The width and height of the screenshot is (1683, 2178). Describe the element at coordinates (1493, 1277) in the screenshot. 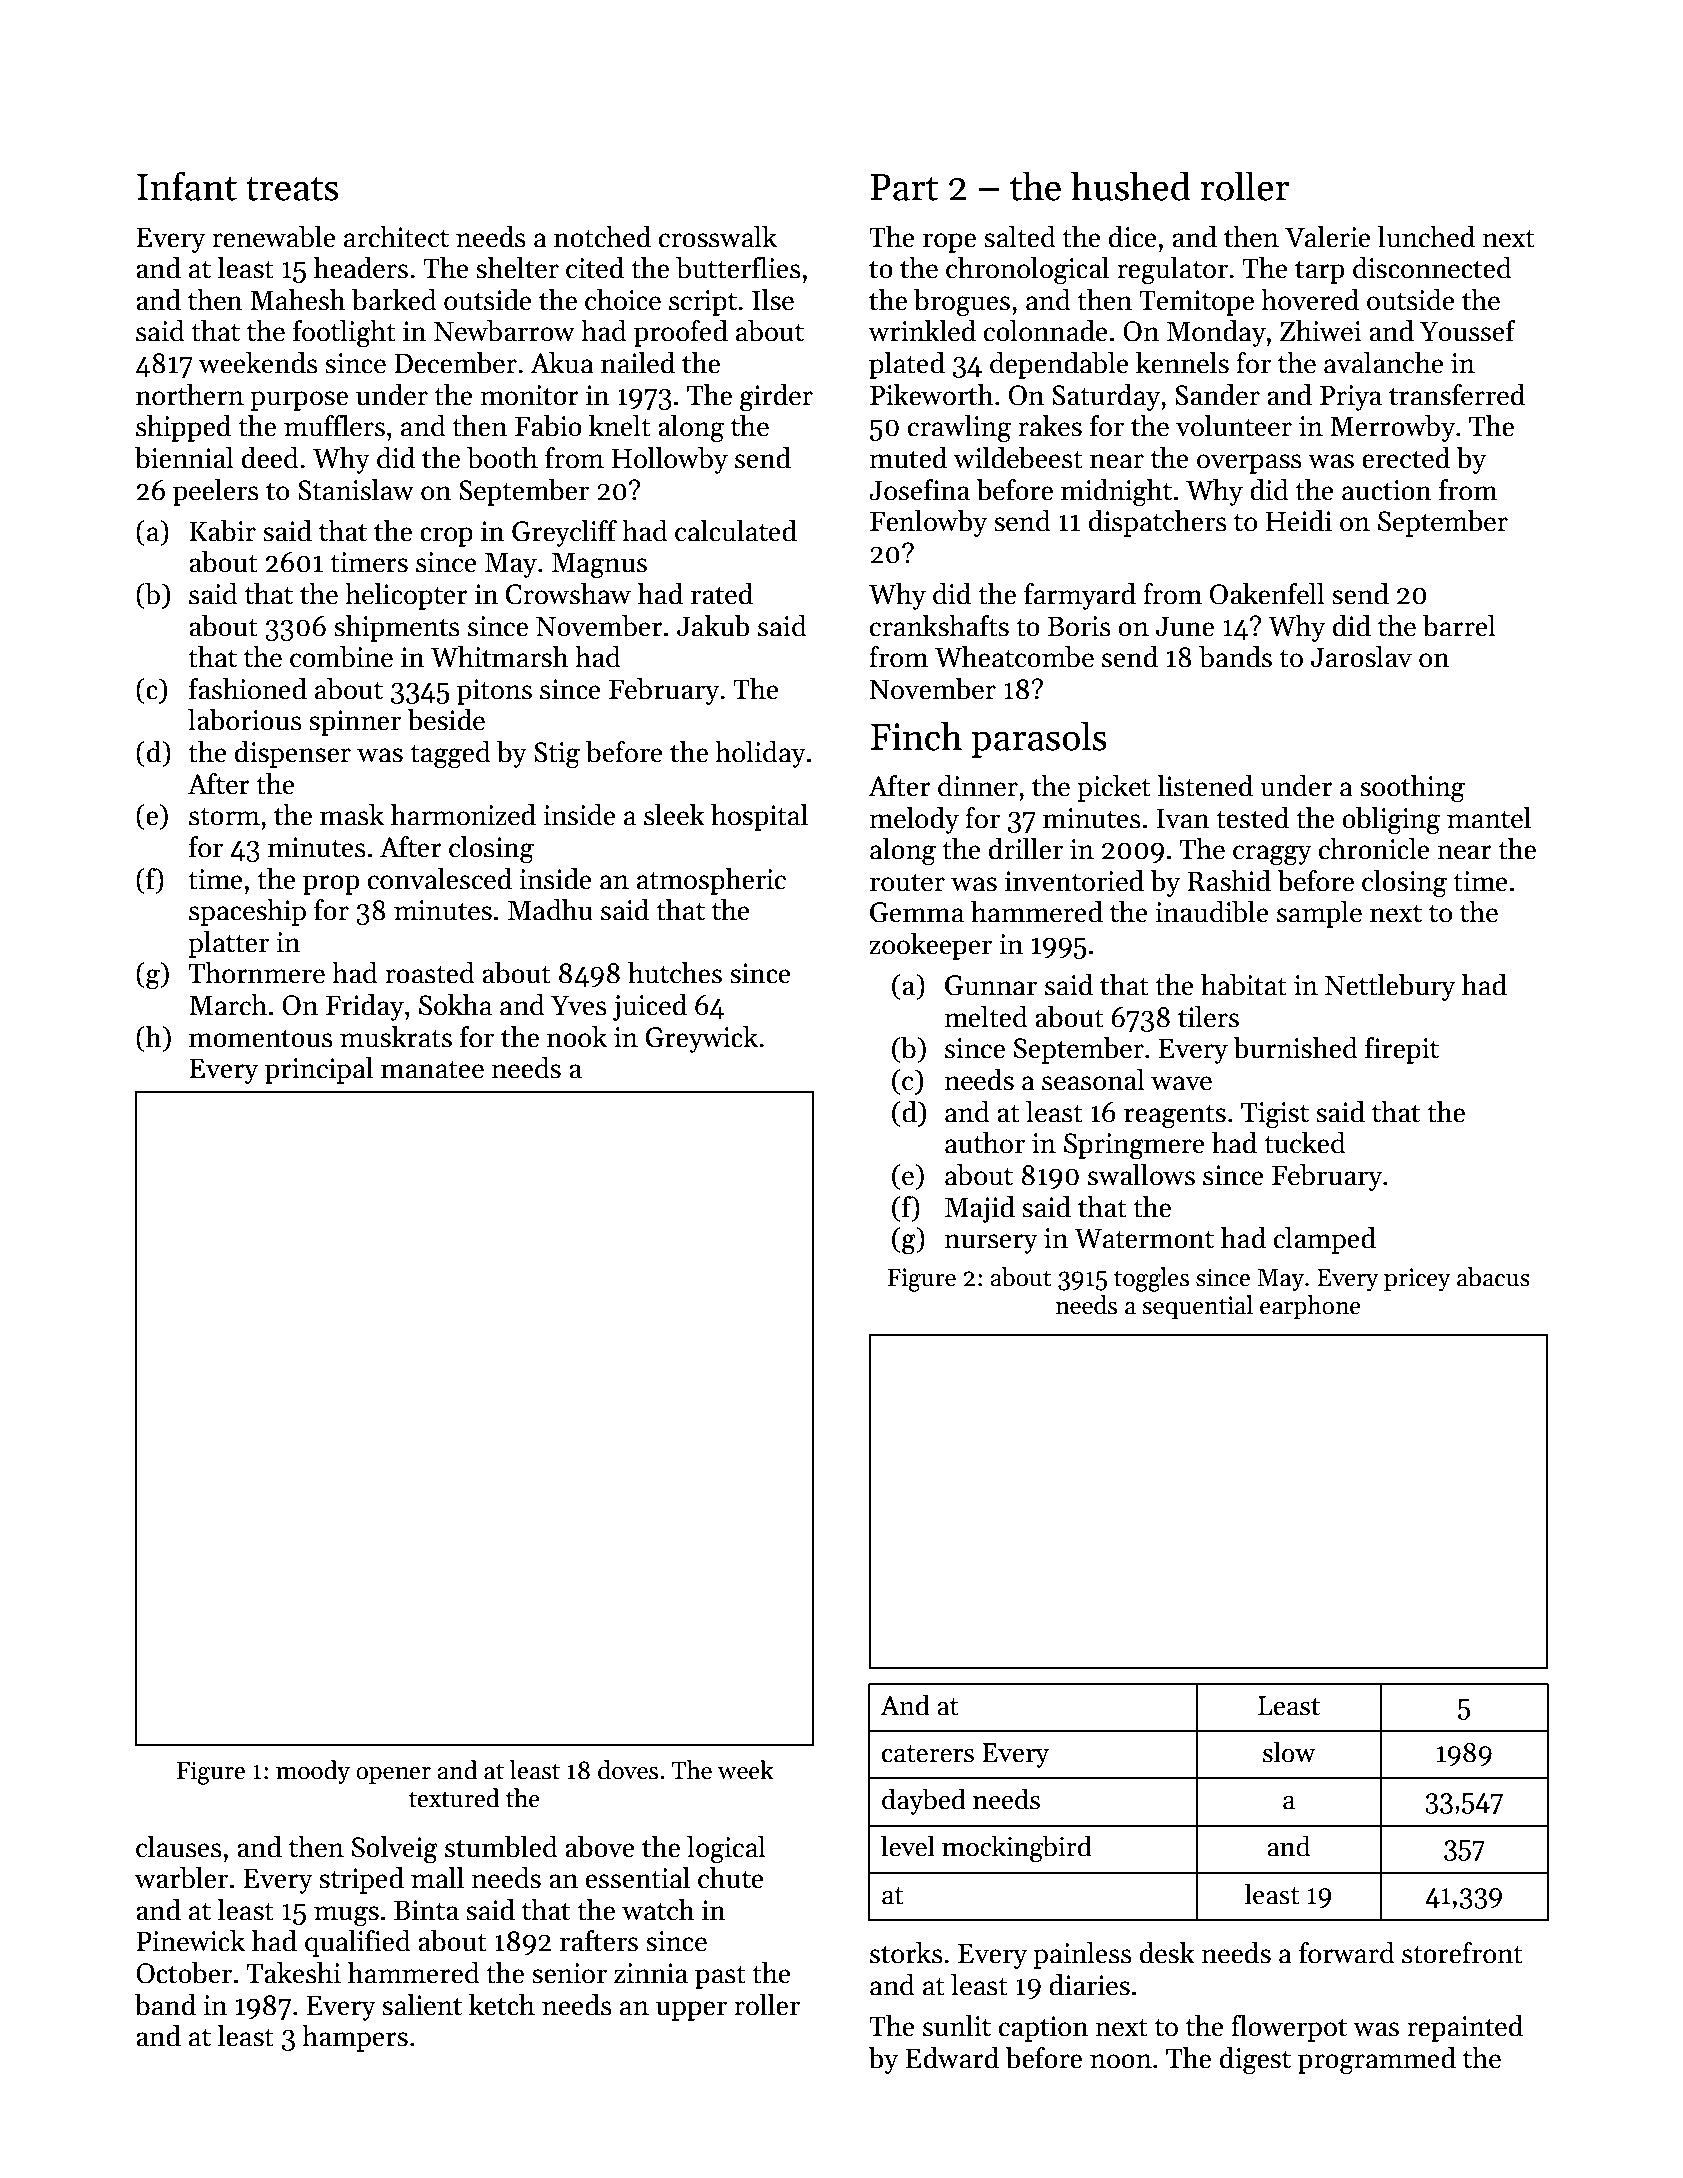

I see `abacus` at that location.
